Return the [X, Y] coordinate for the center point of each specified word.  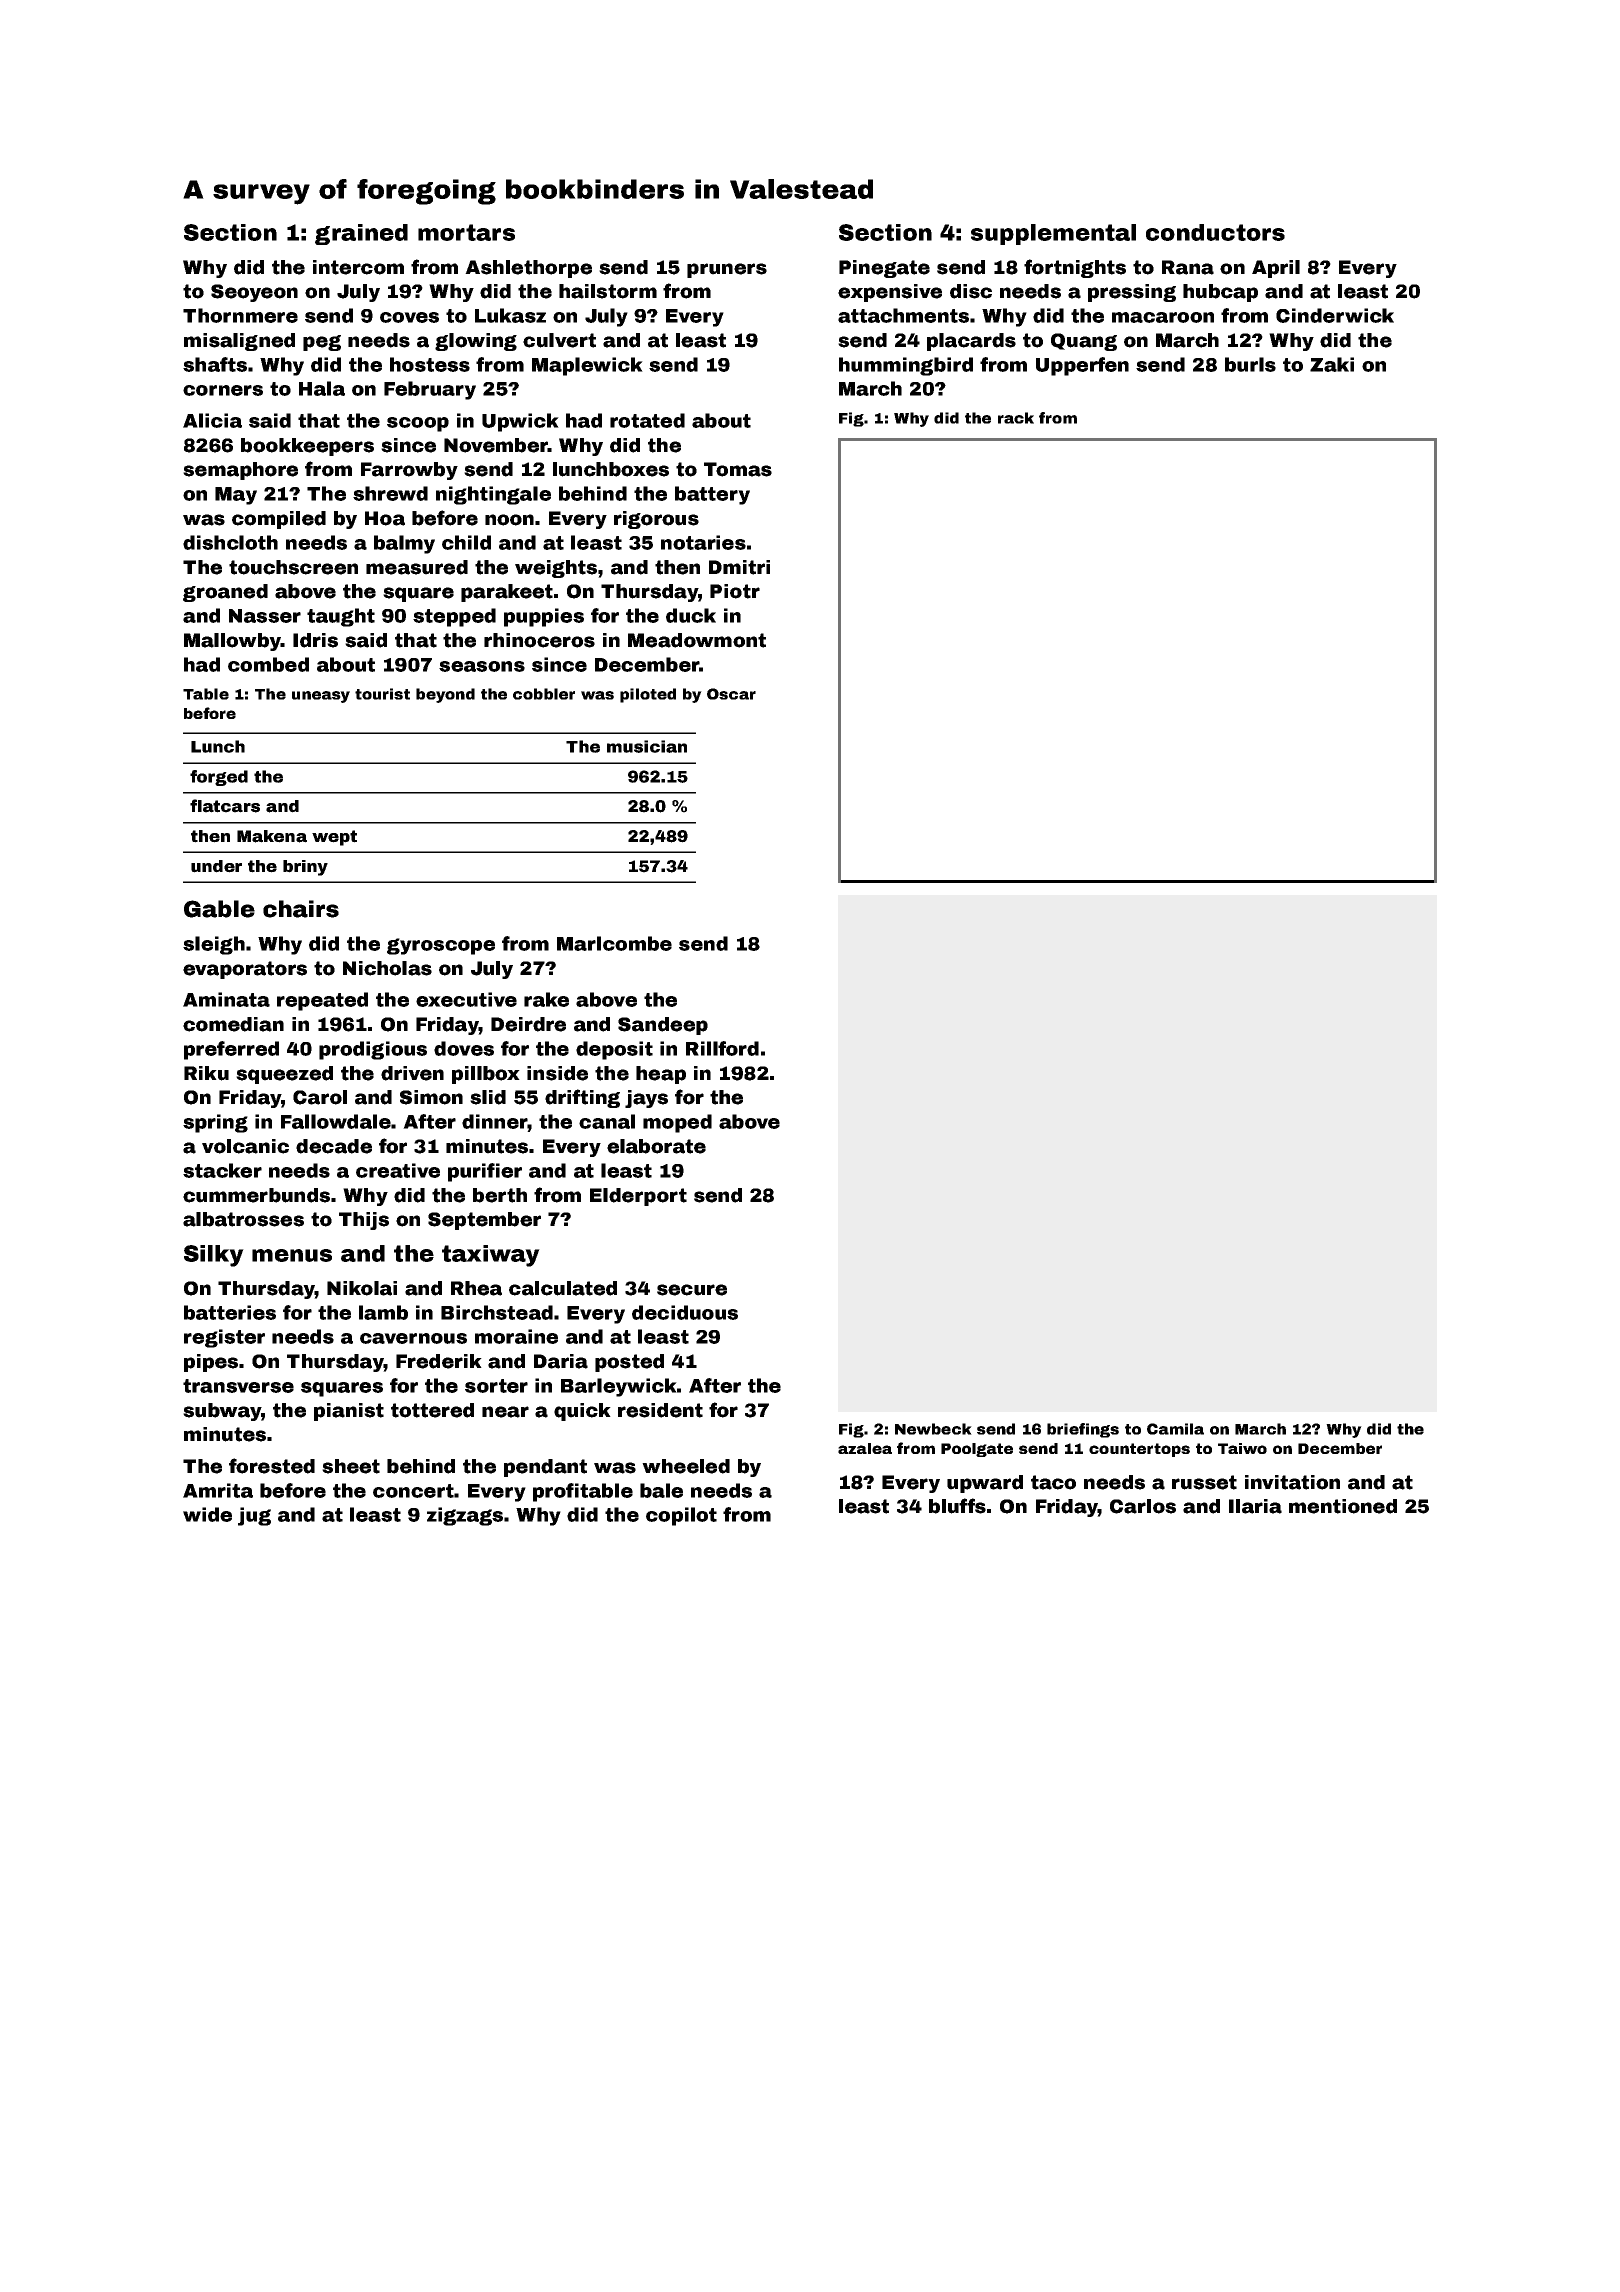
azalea [865, 1448]
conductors [1215, 232]
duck [691, 615]
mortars [466, 232]
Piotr [735, 591]
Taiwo [1242, 1448]
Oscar [731, 694]
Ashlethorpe [528, 269]
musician [647, 746]
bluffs [957, 1506]
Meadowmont [697, 640]
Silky [214, 1256]
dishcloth [230, 542]
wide [207, 1514]
